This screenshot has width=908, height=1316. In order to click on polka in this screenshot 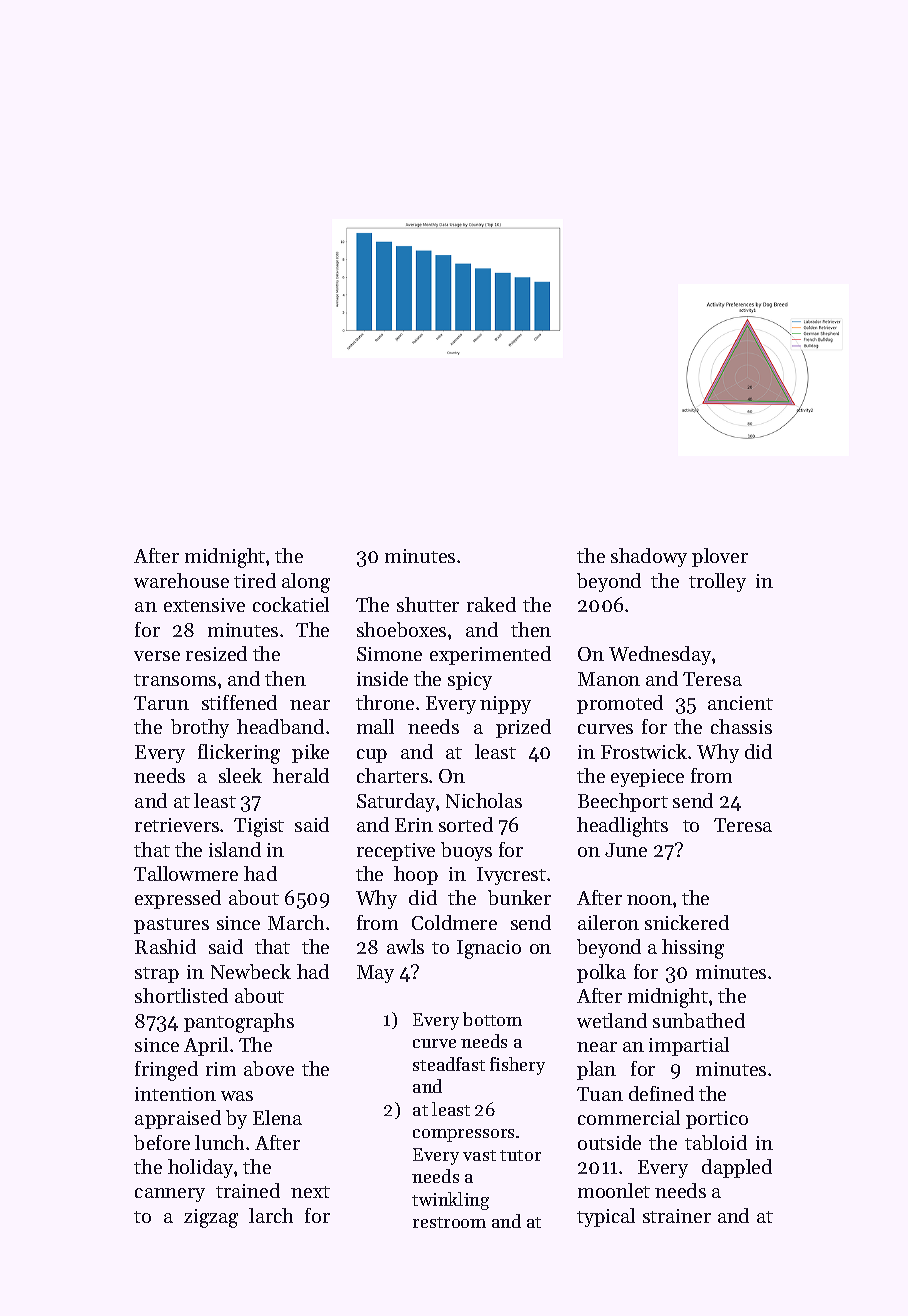, I will do `click(601, 973)`.
